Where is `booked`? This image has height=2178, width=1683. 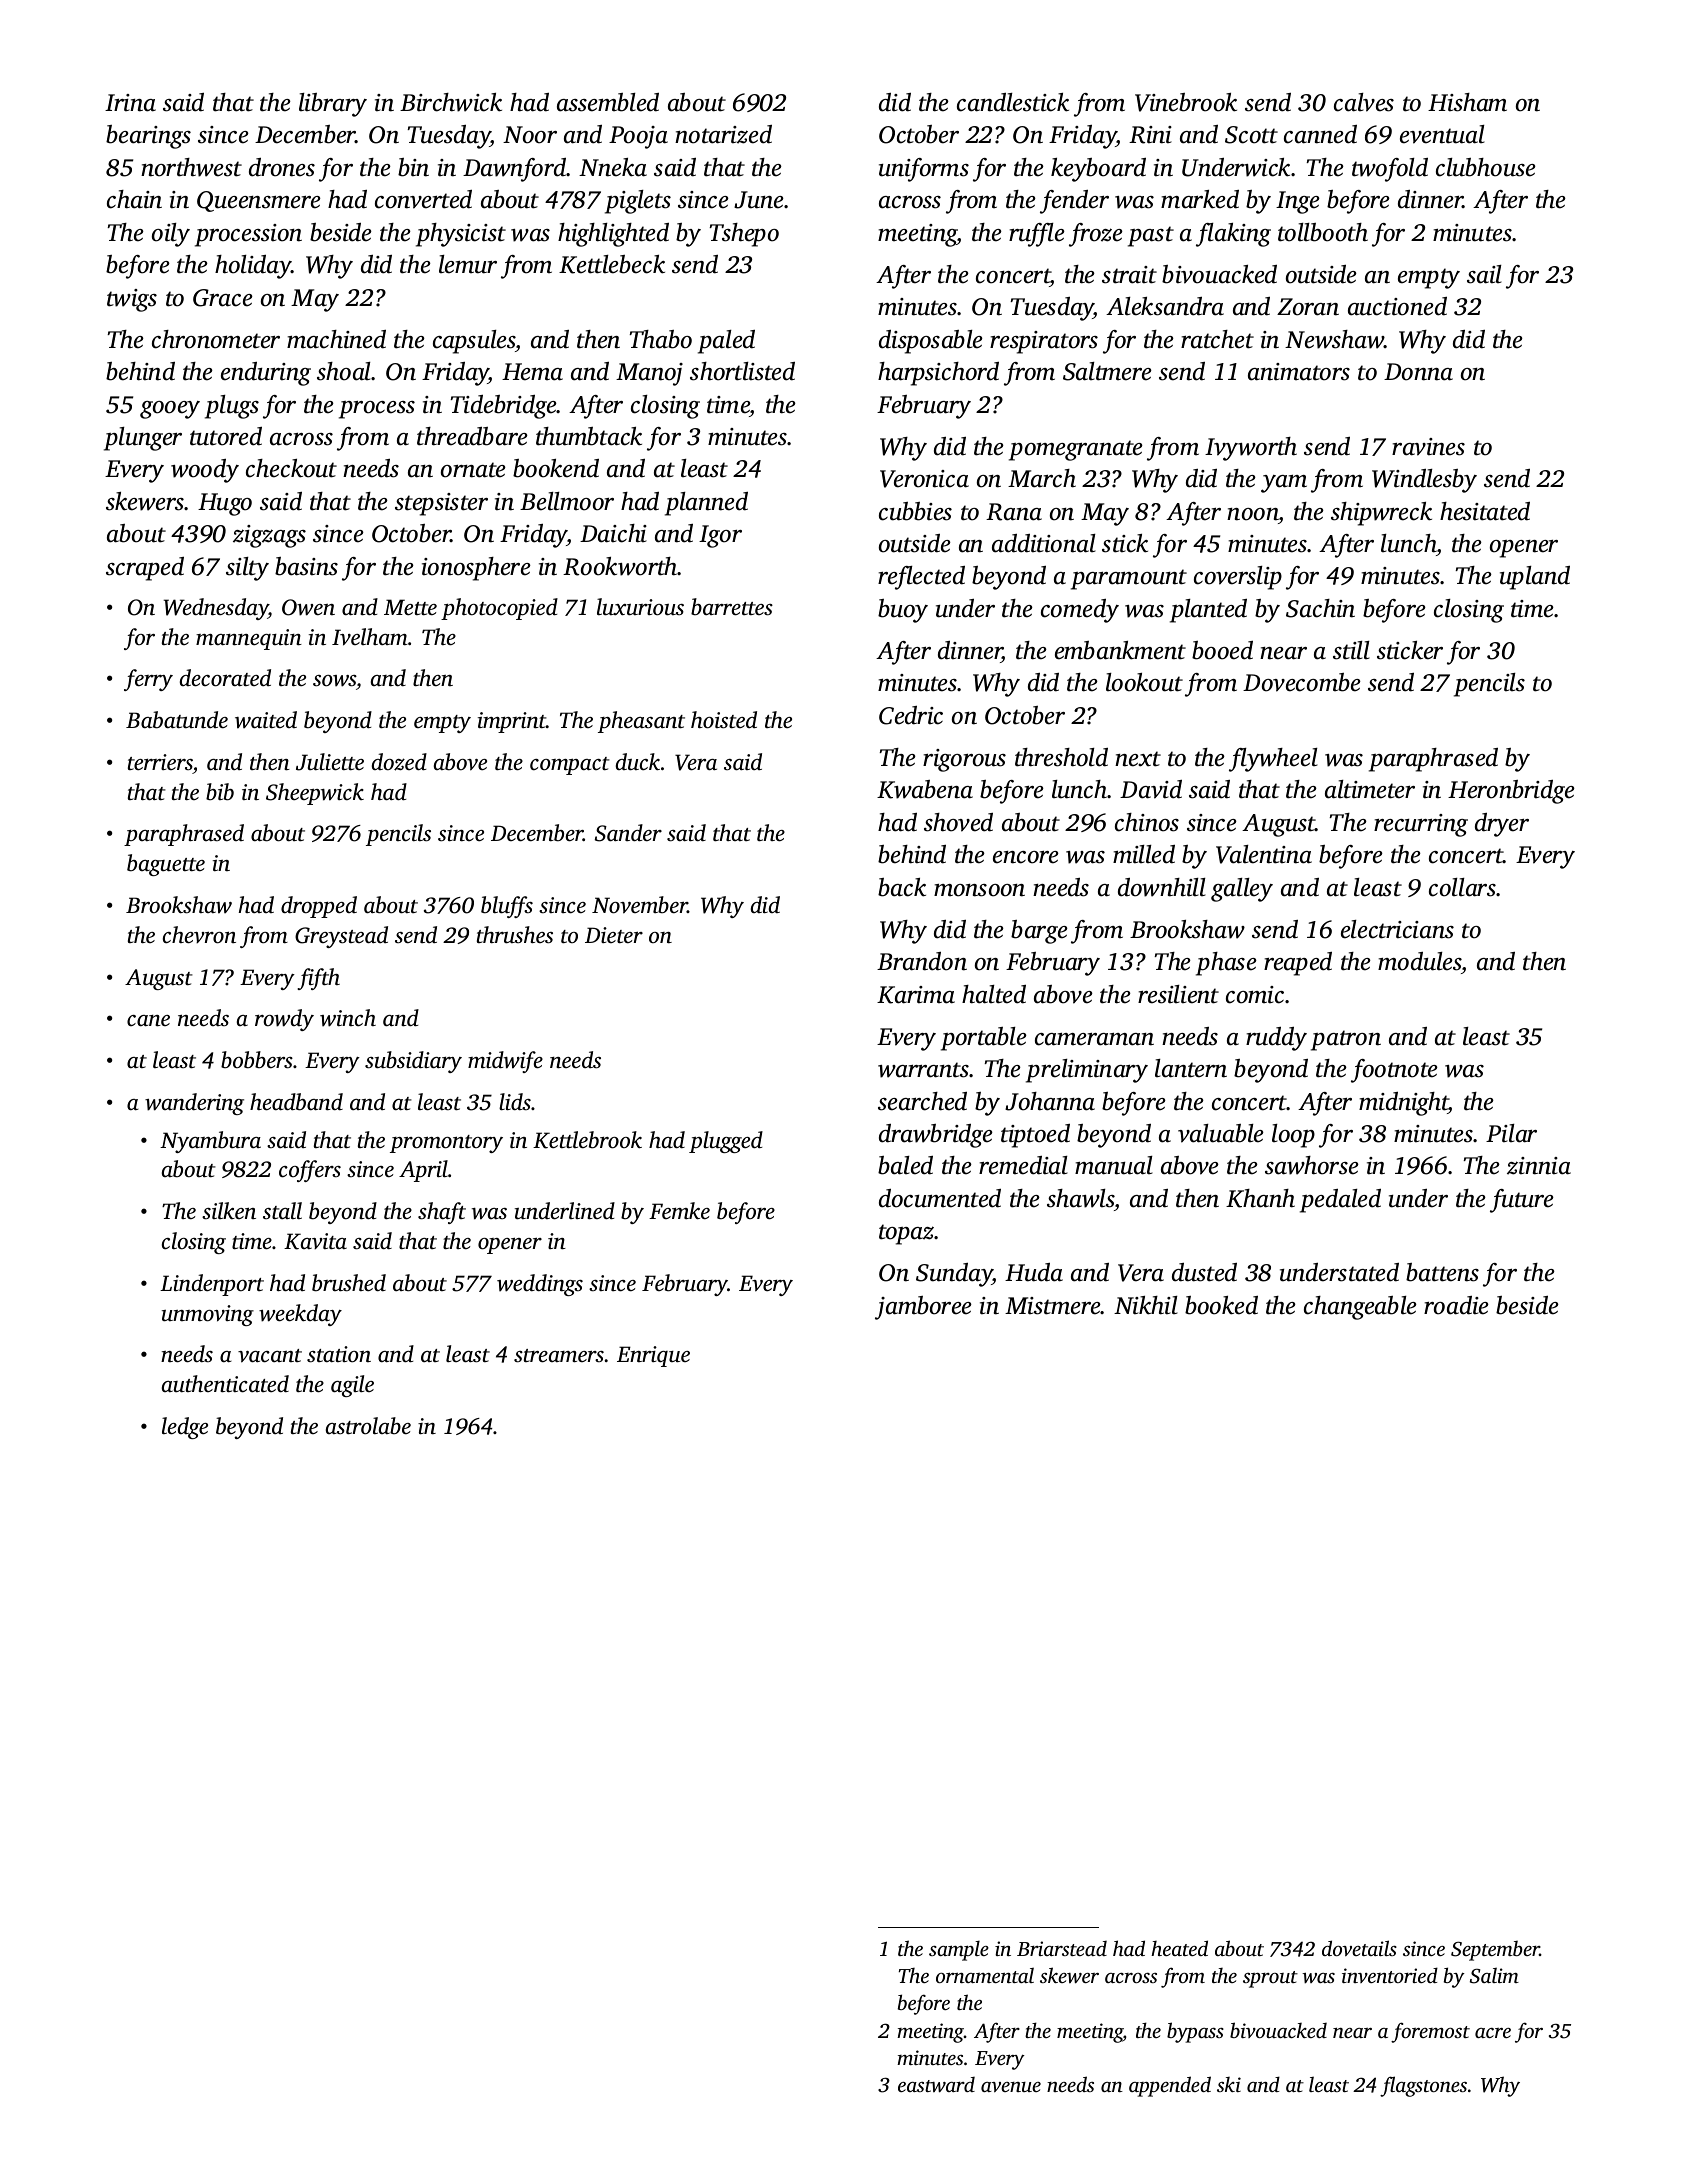 booked is located at coordinates (1221, 1305).
